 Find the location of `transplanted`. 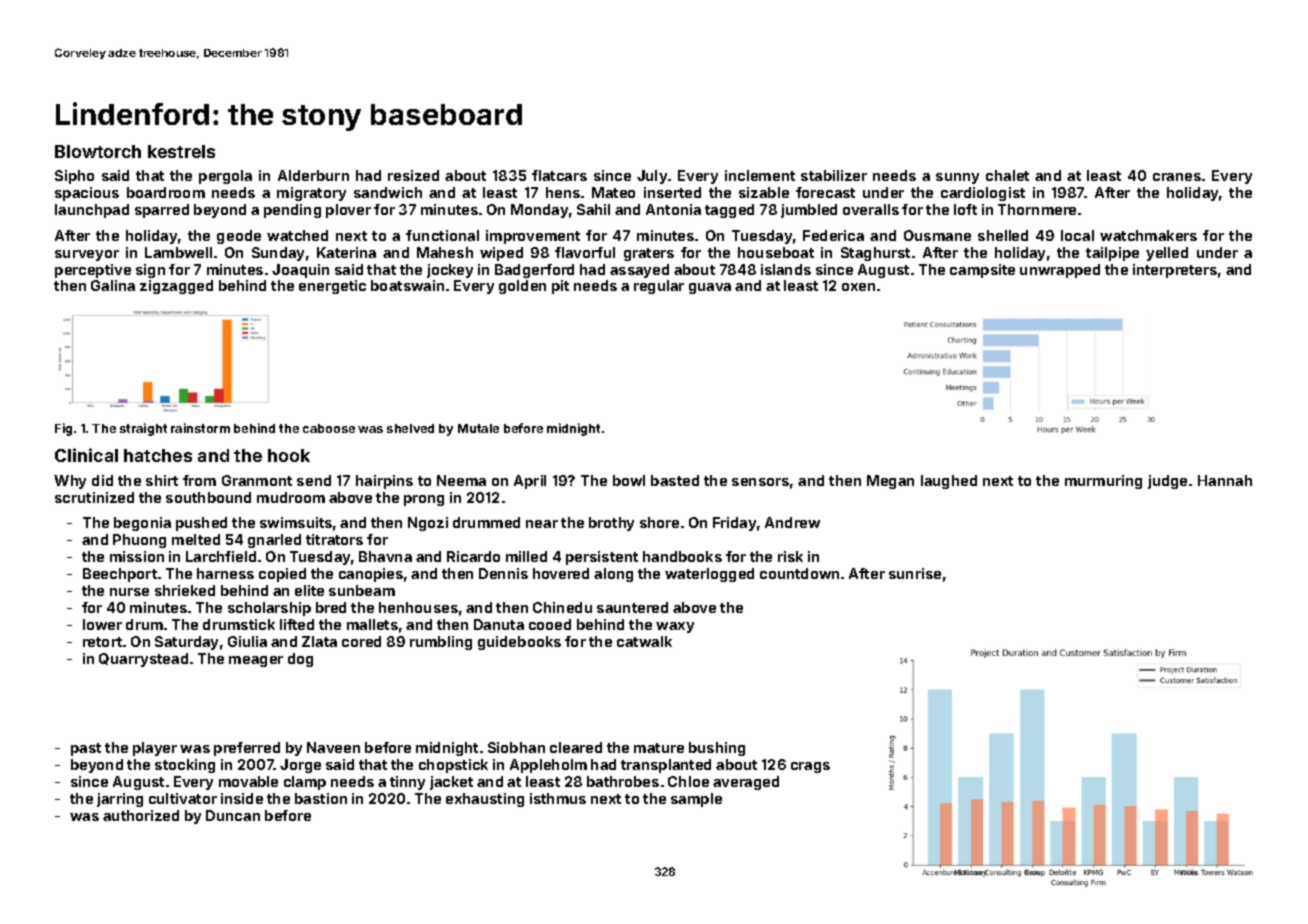

transplanted is located at coordinates (666, 766).
